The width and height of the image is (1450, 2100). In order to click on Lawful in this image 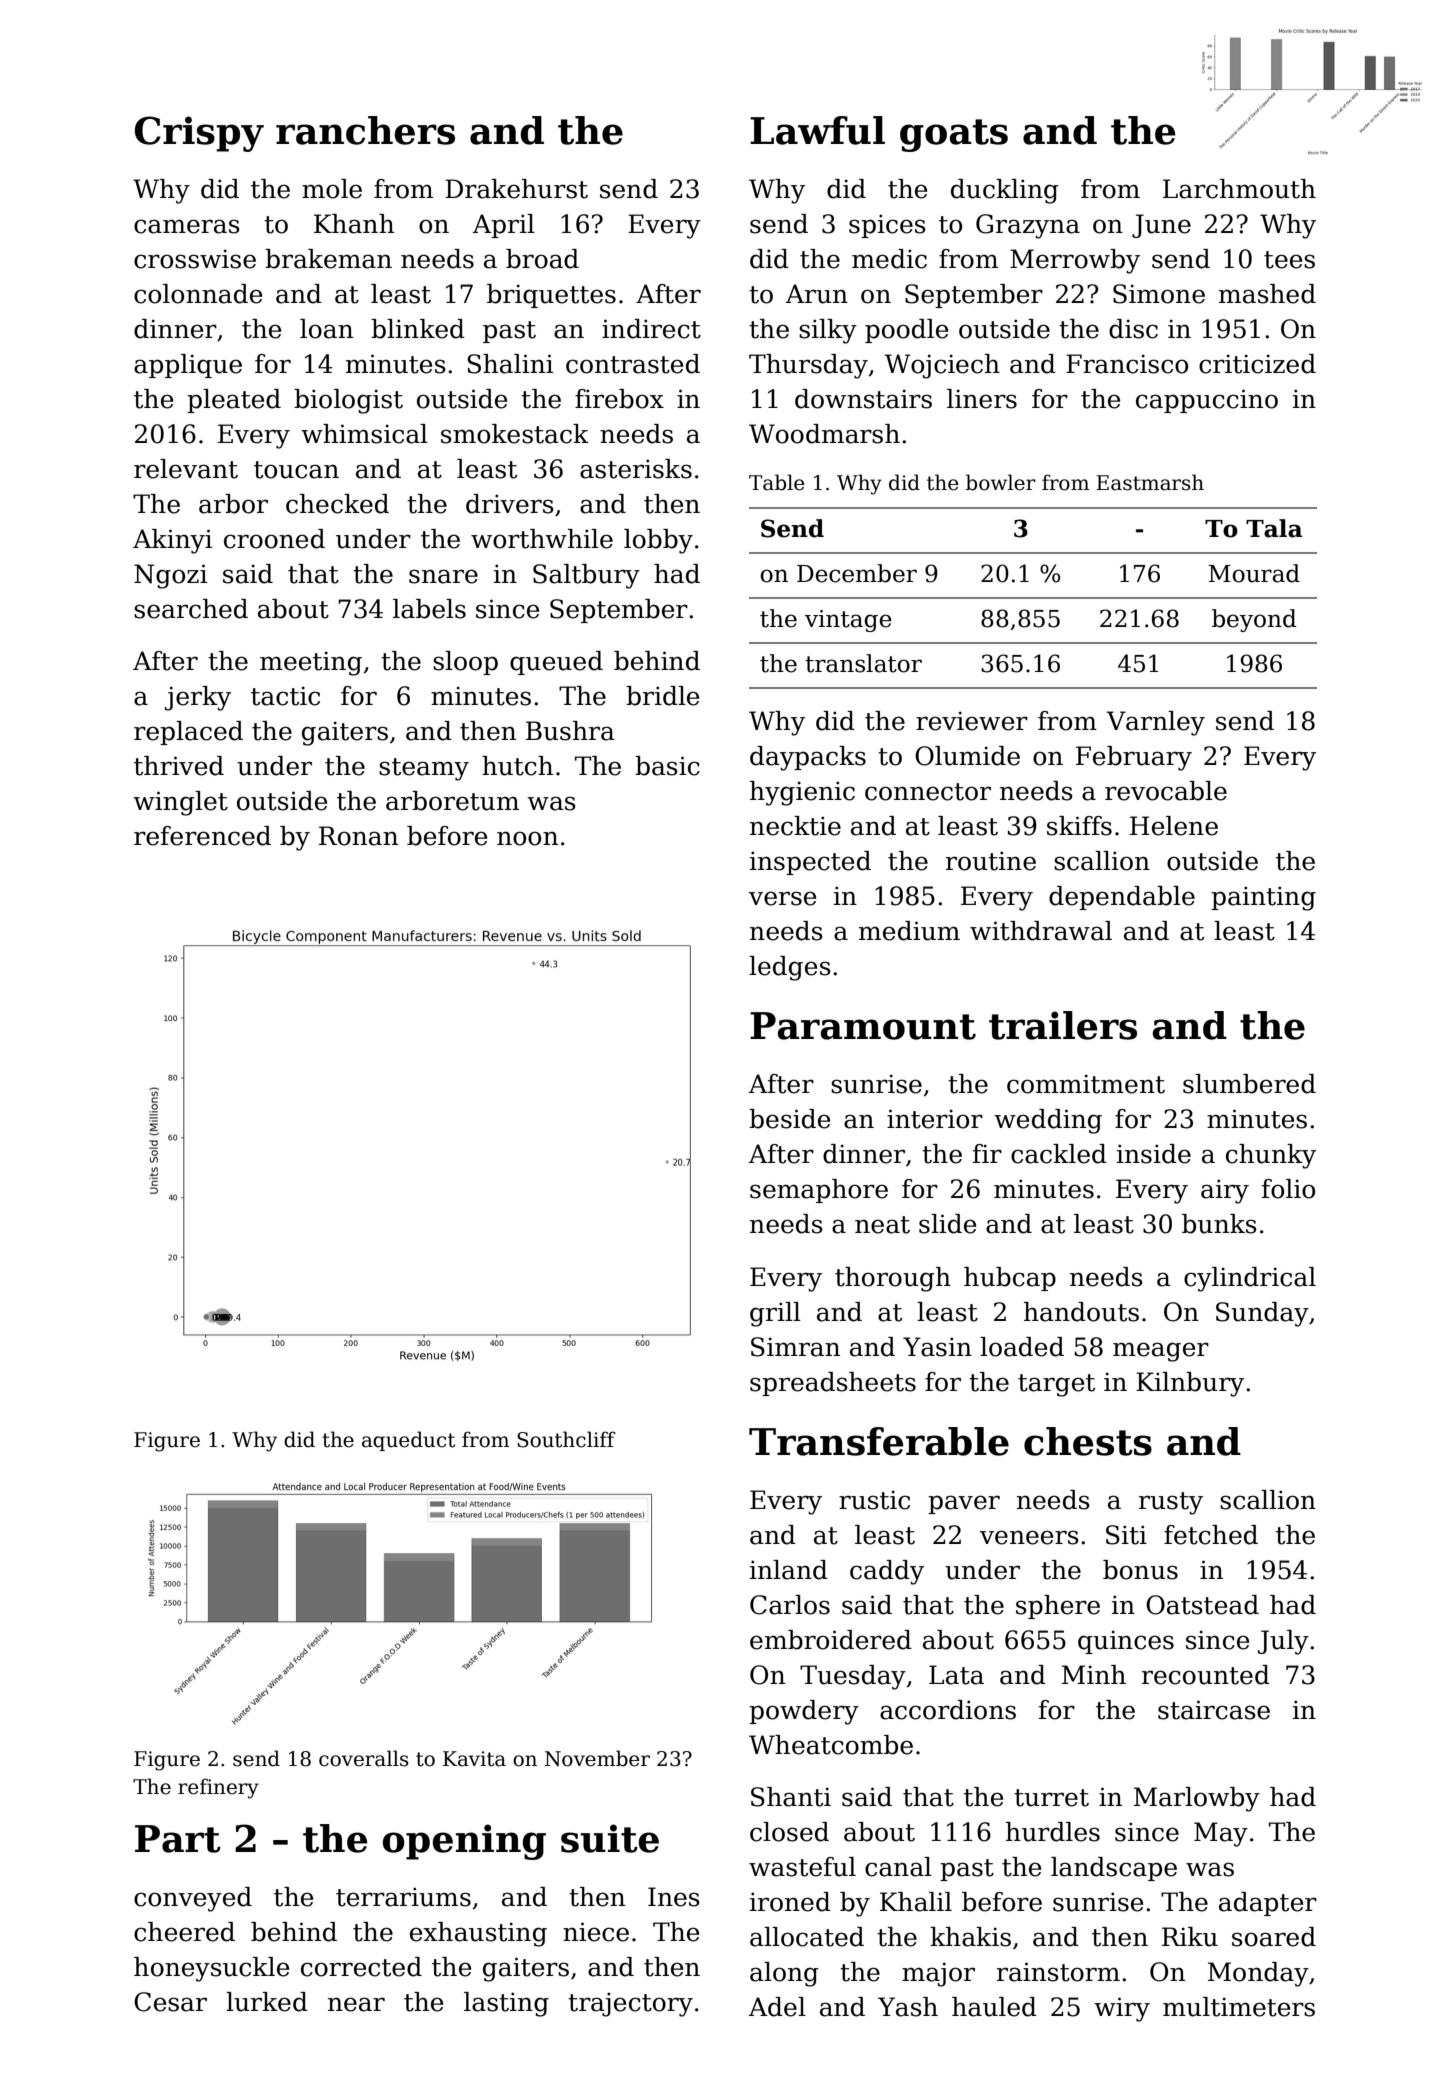, I will do `click(817, 130)`.
